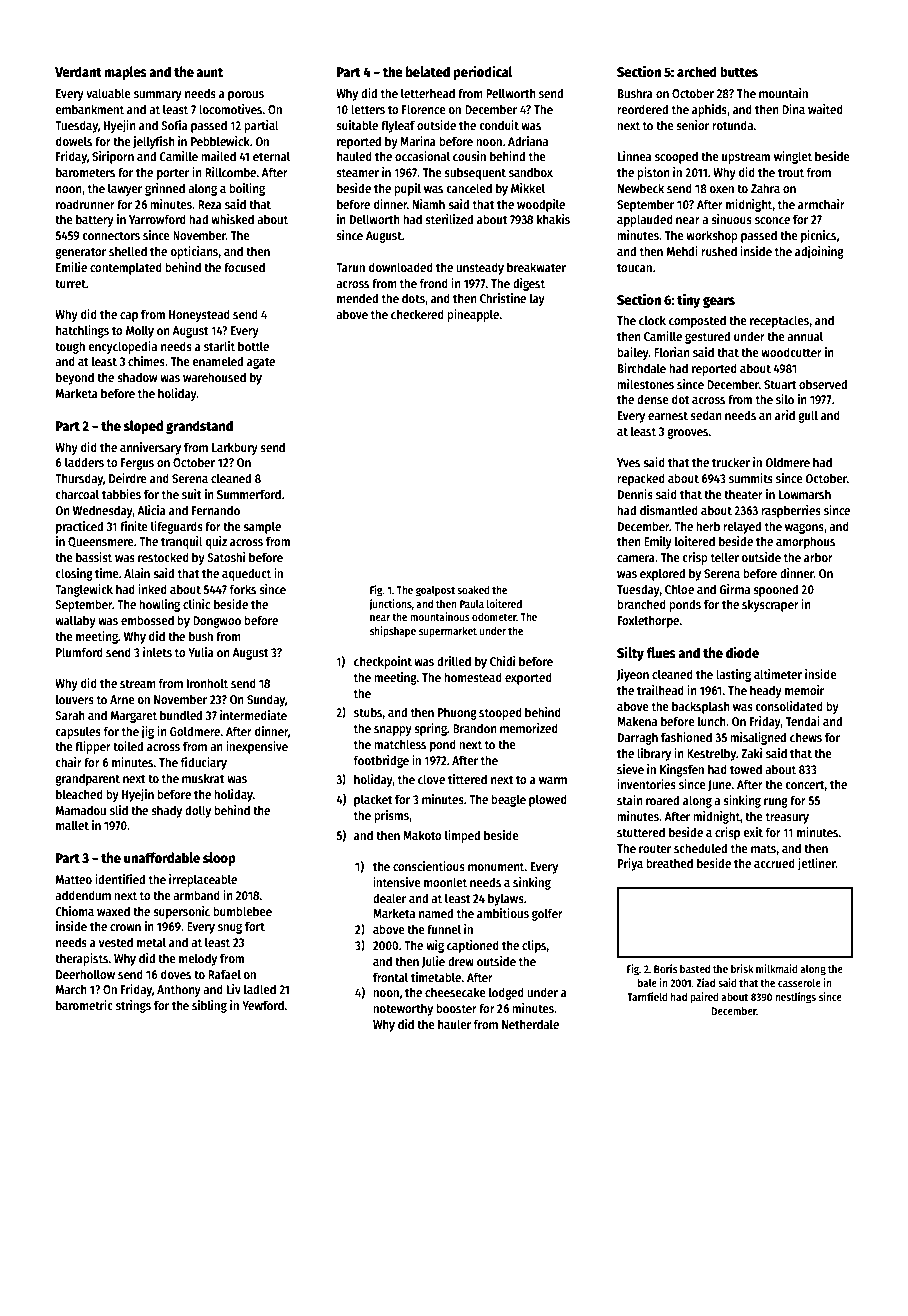 The image size is (908, 1316). Describe the element at coordinates (133, 1006) in the screenshot. I see `strings` at that location.
